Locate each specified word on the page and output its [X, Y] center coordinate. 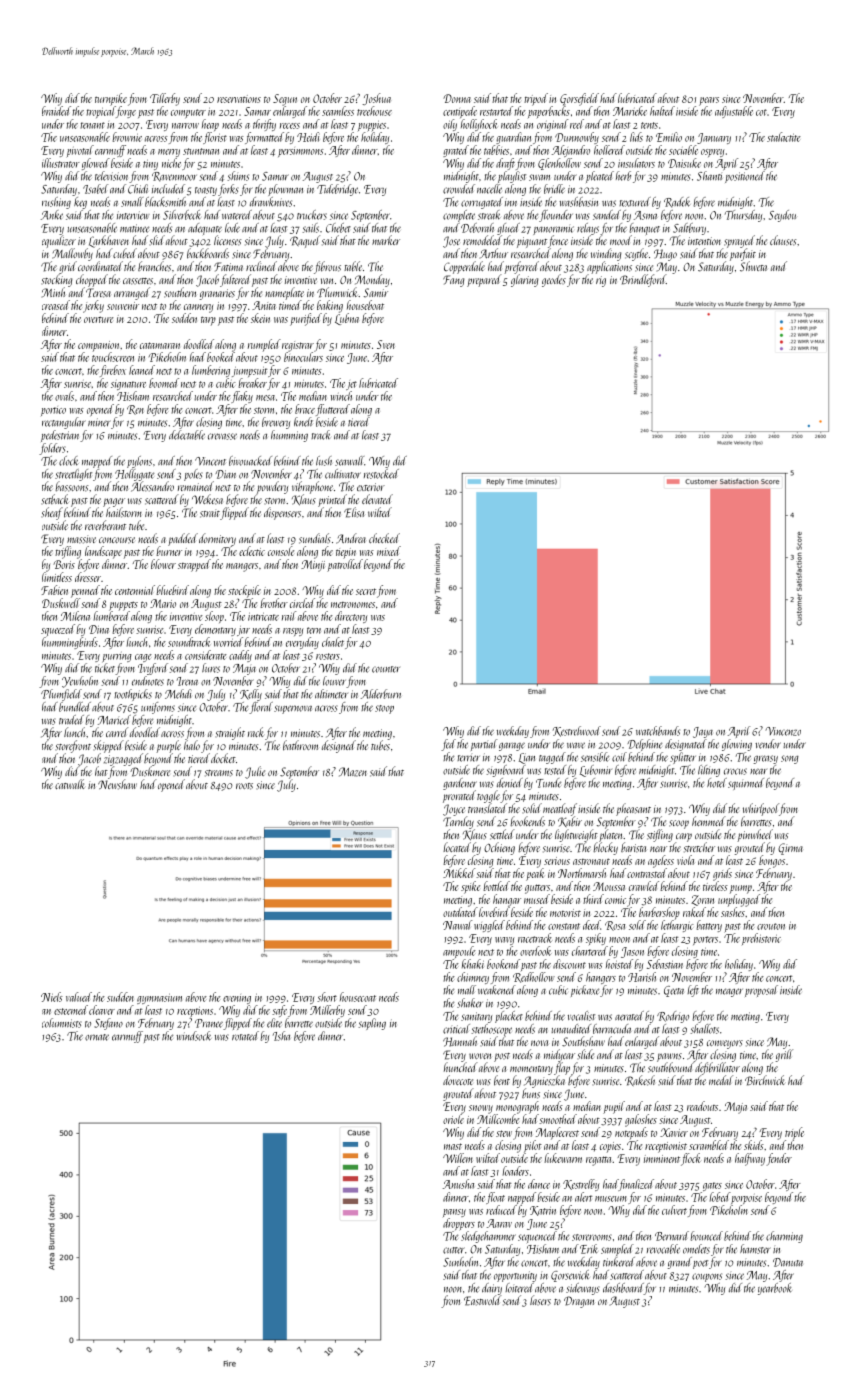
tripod [536, 99]
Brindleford [643, 280]
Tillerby [165, 99]
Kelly [251, 695]
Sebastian [665, 964]
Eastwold [483, 1300]
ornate [97, 1037]
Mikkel [459, 873]
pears [709, 101]
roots [244, 786]
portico [53, 411]
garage [512, 747]
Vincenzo [783, 731]
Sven [386, 344]
